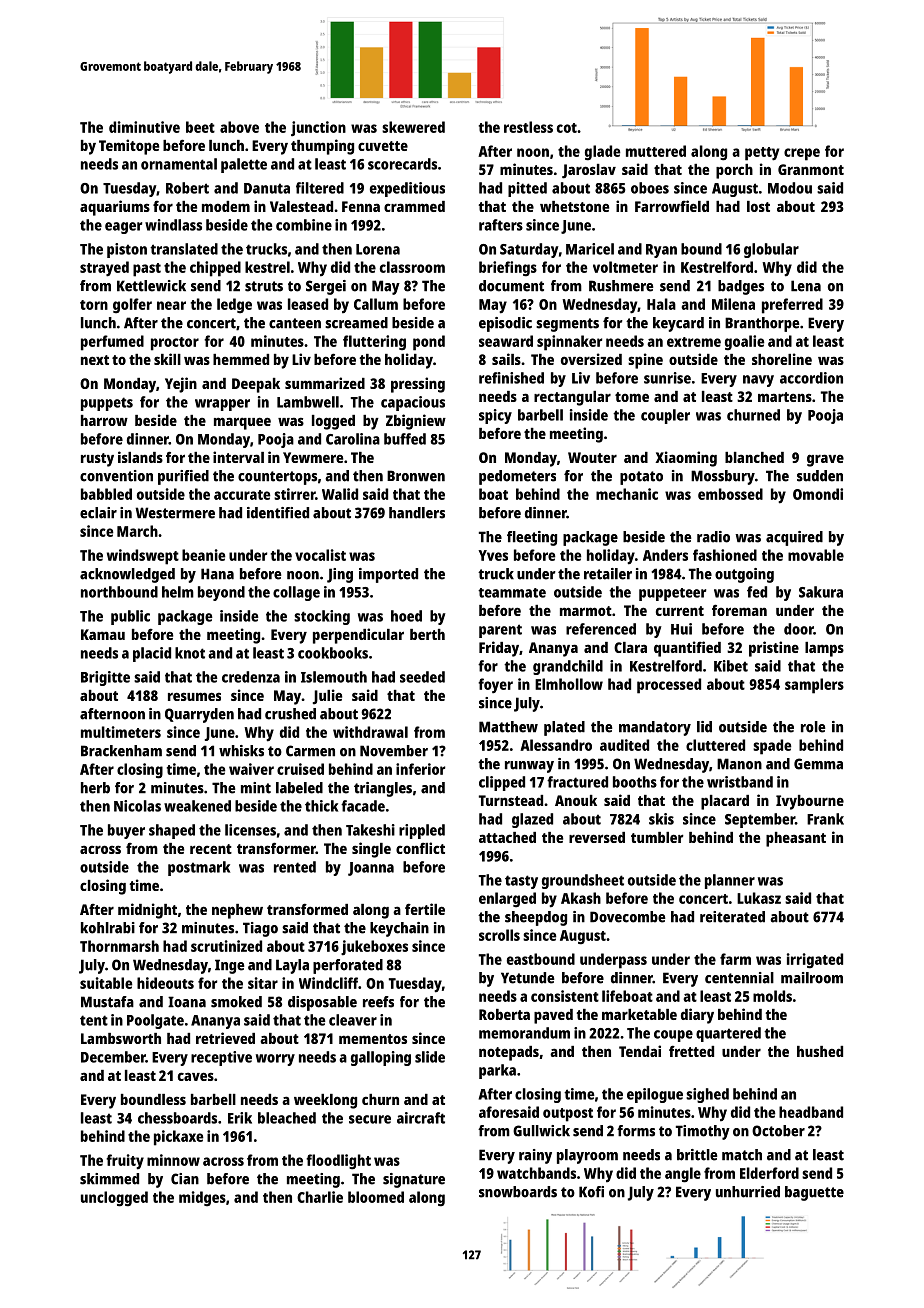 The image size is (924, 1308). I want to click on cot, so click(567, 128).
